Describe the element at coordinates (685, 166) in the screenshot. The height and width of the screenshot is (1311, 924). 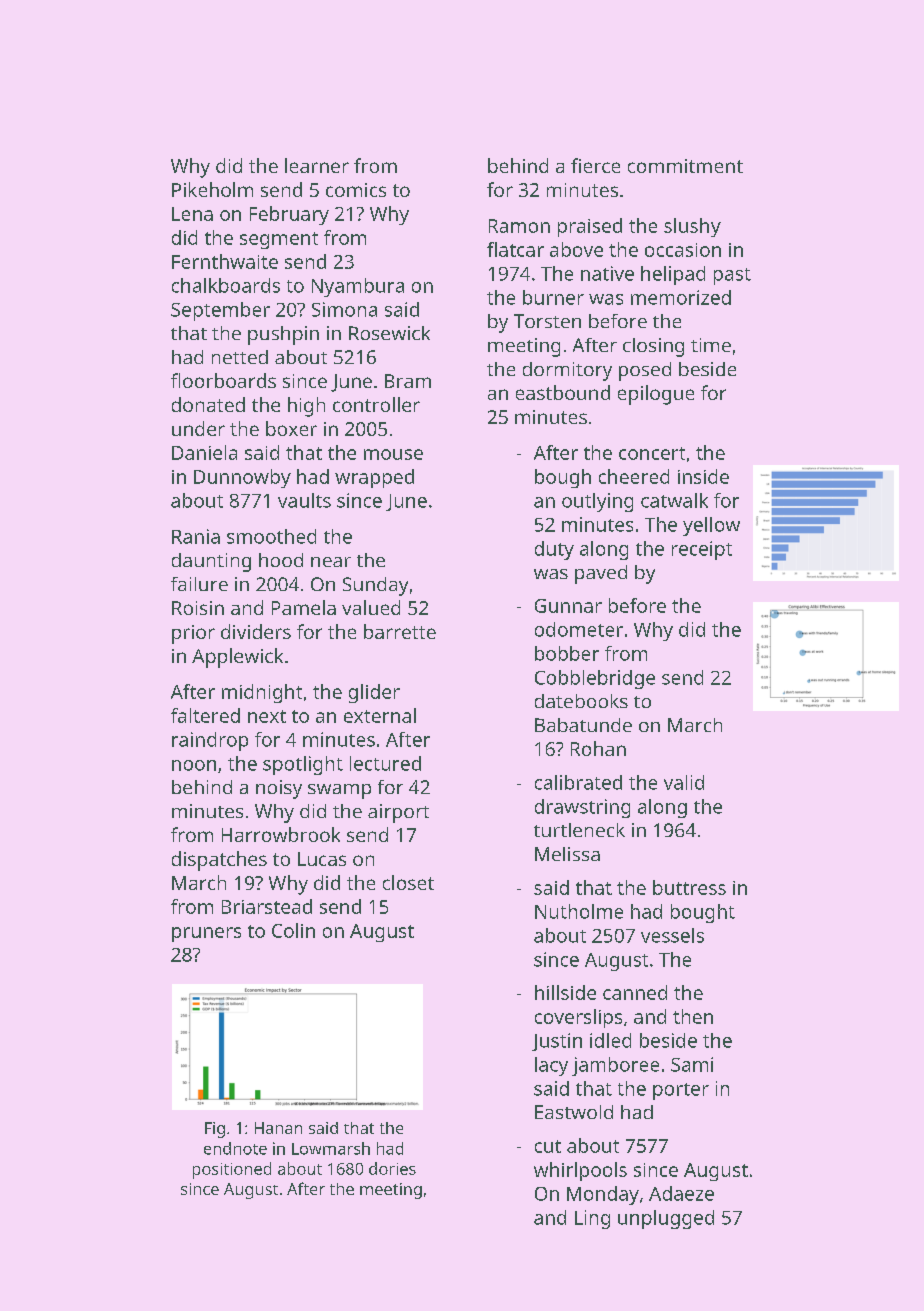
I see `commitment` at that location.
